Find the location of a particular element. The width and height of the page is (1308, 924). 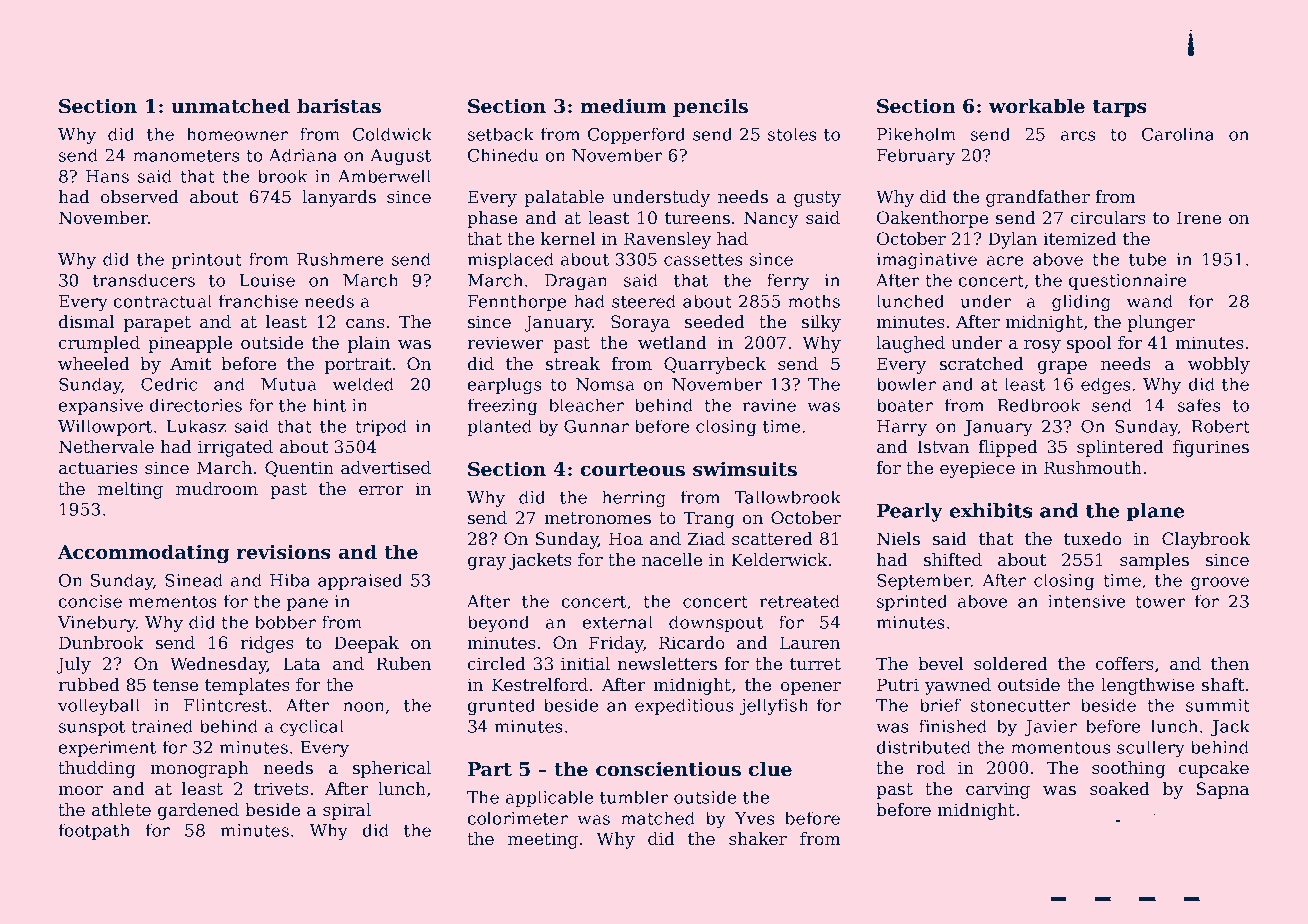

transducers is located at coordinates (144, 280).
